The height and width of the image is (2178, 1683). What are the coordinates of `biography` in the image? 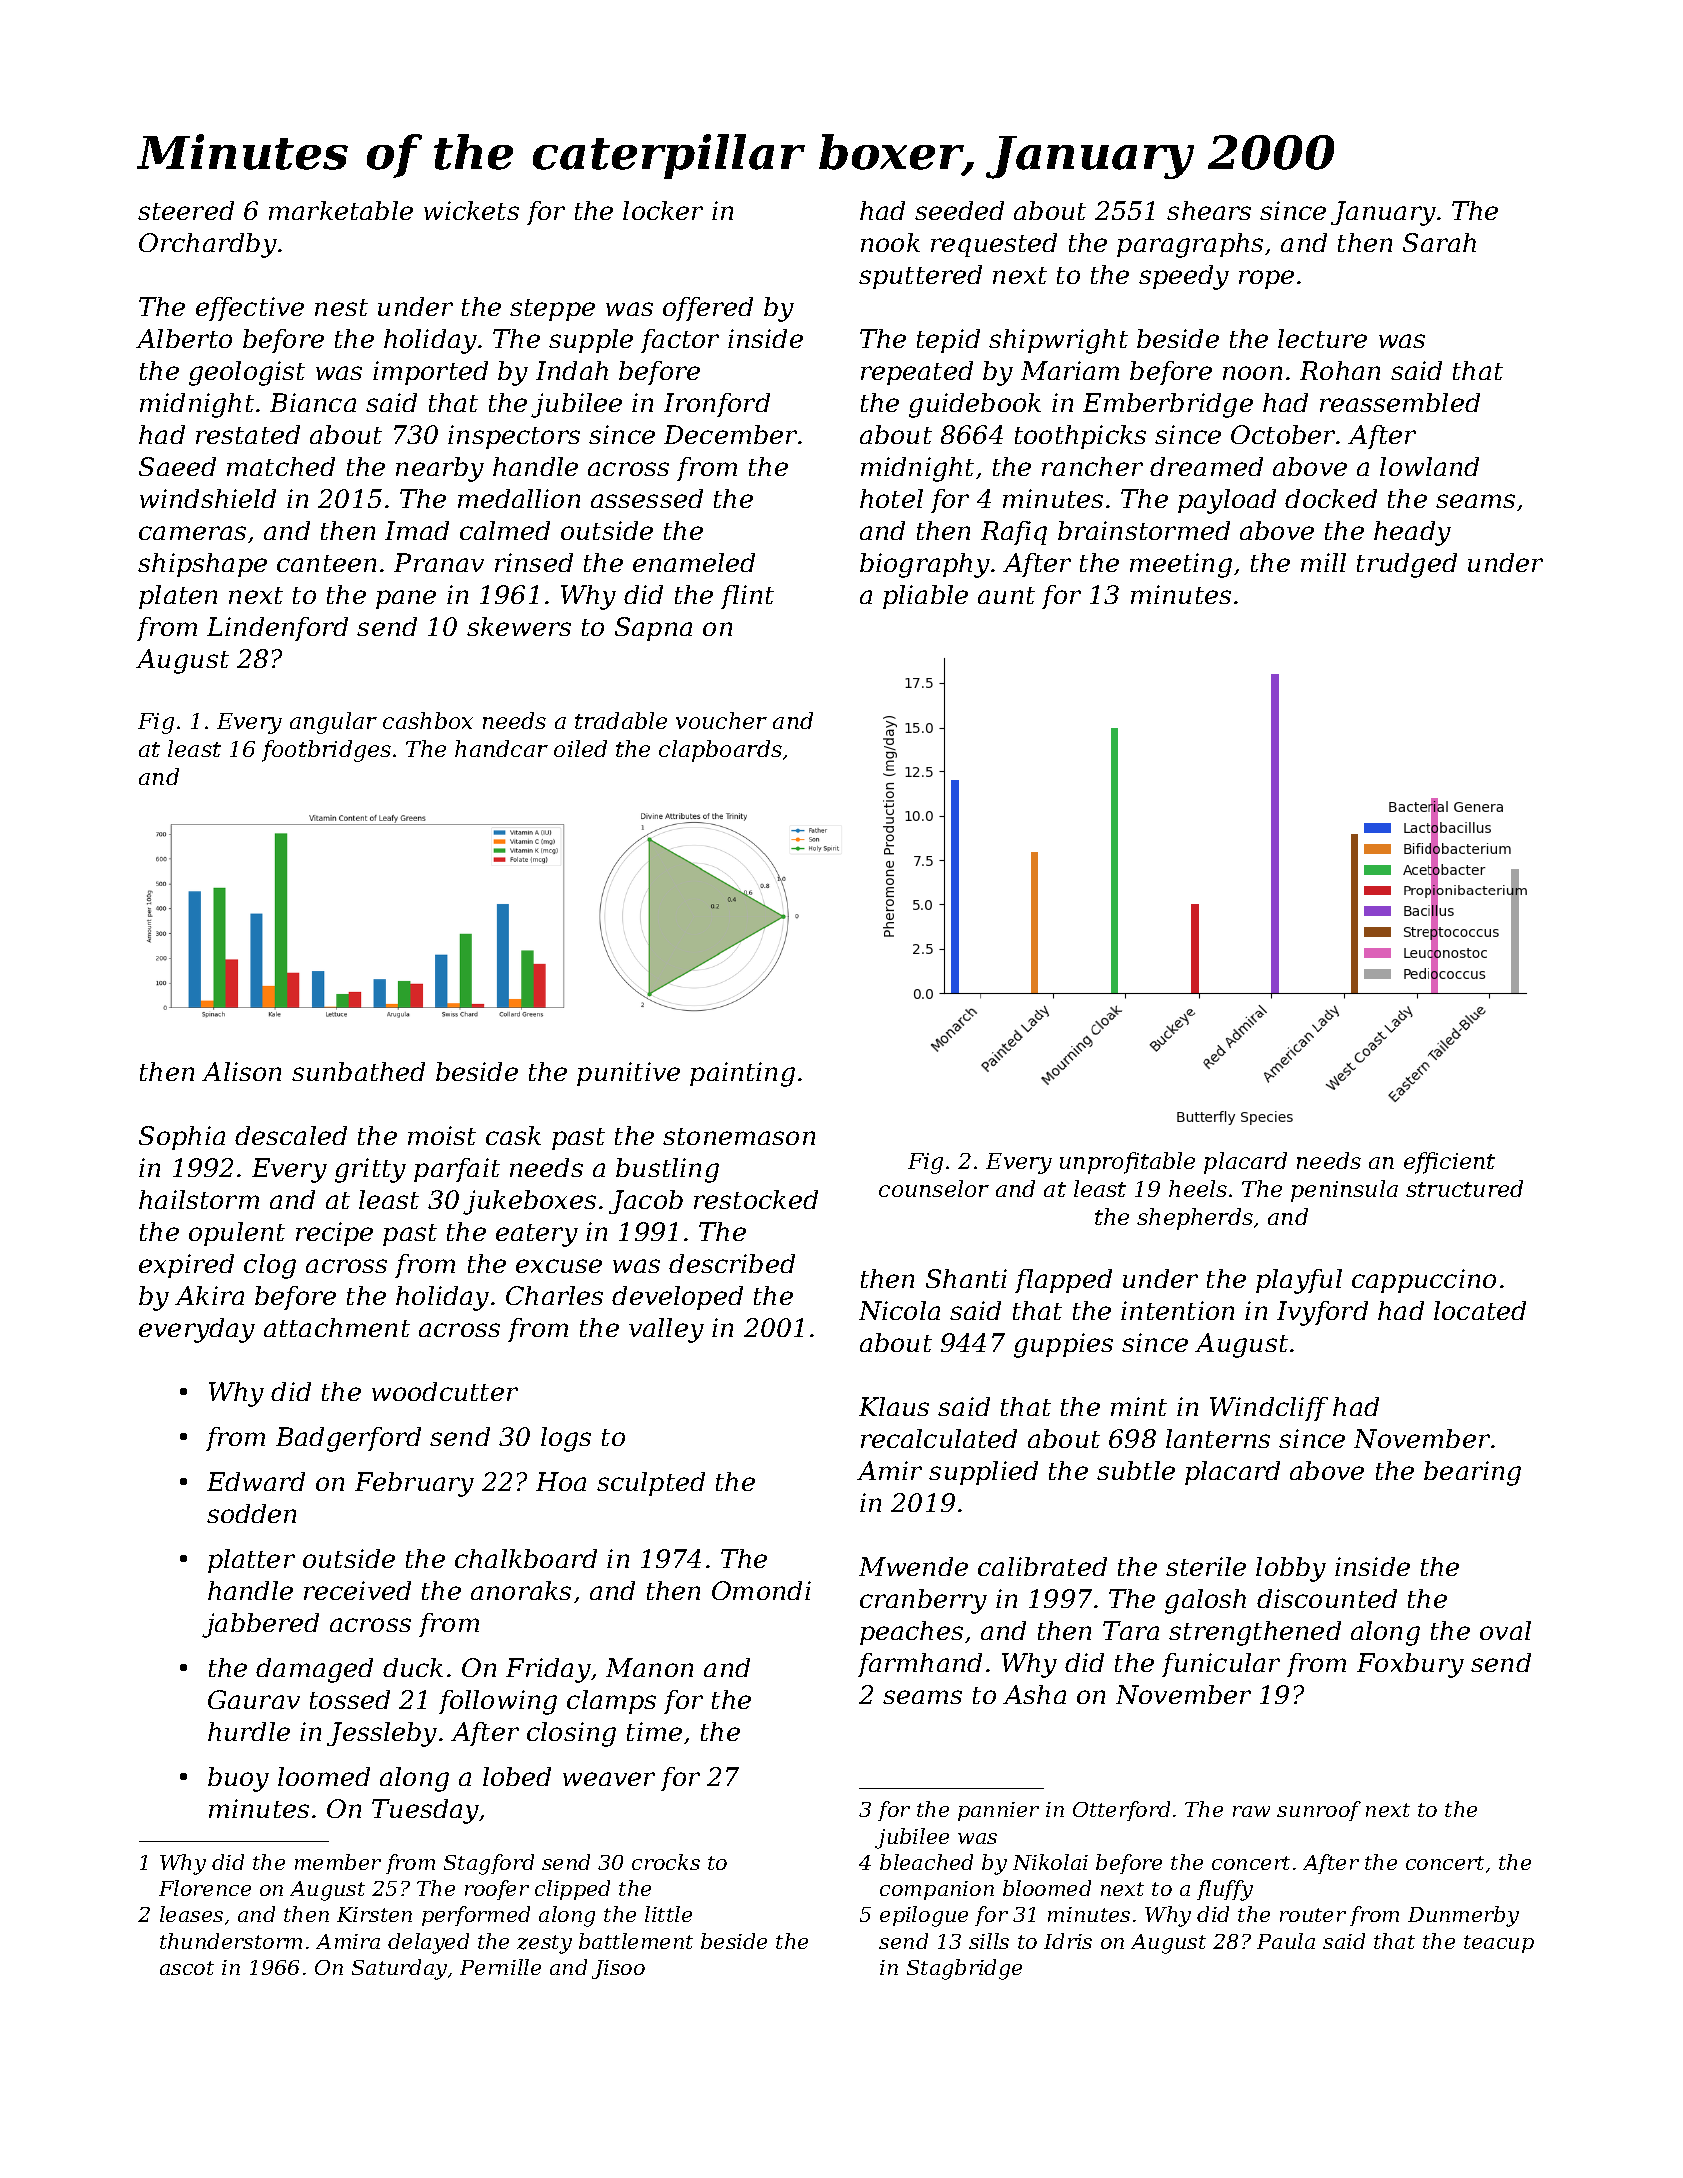 It's located at (925, 565).
